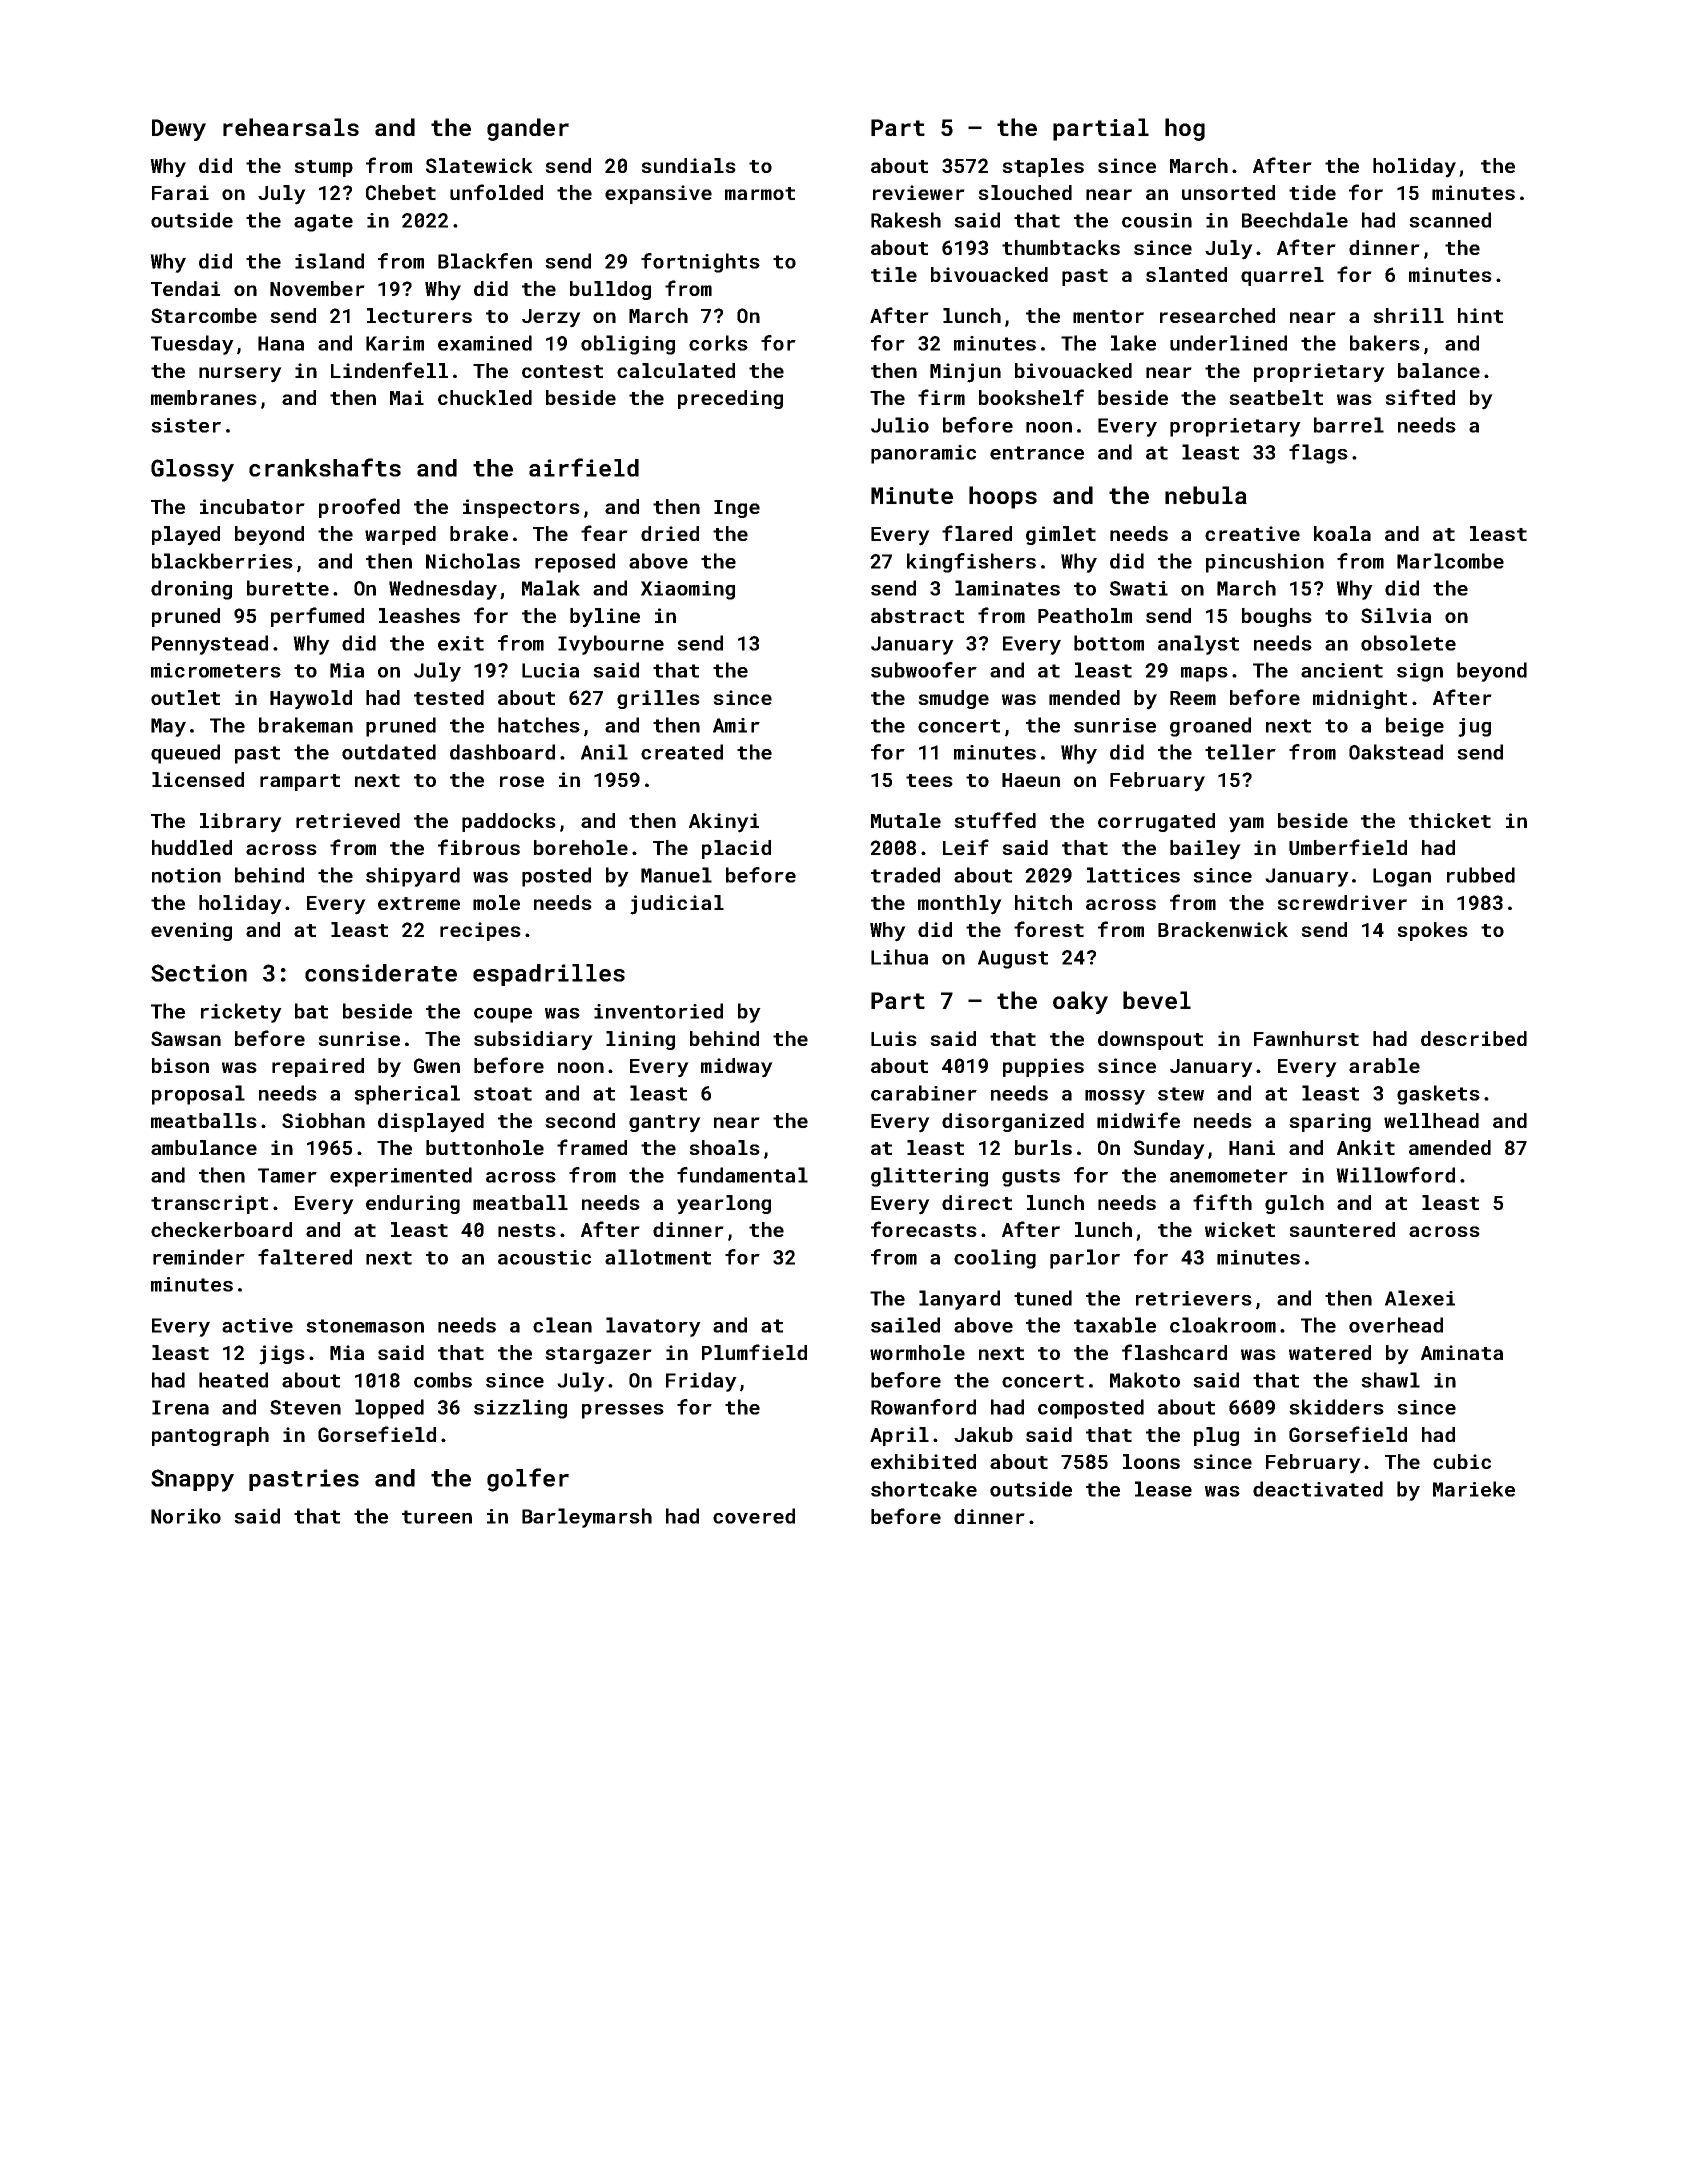  What do you see at coordinates (1157, 1000) in the image?
I see `bevel` at bounding box center [1157, 1000].
